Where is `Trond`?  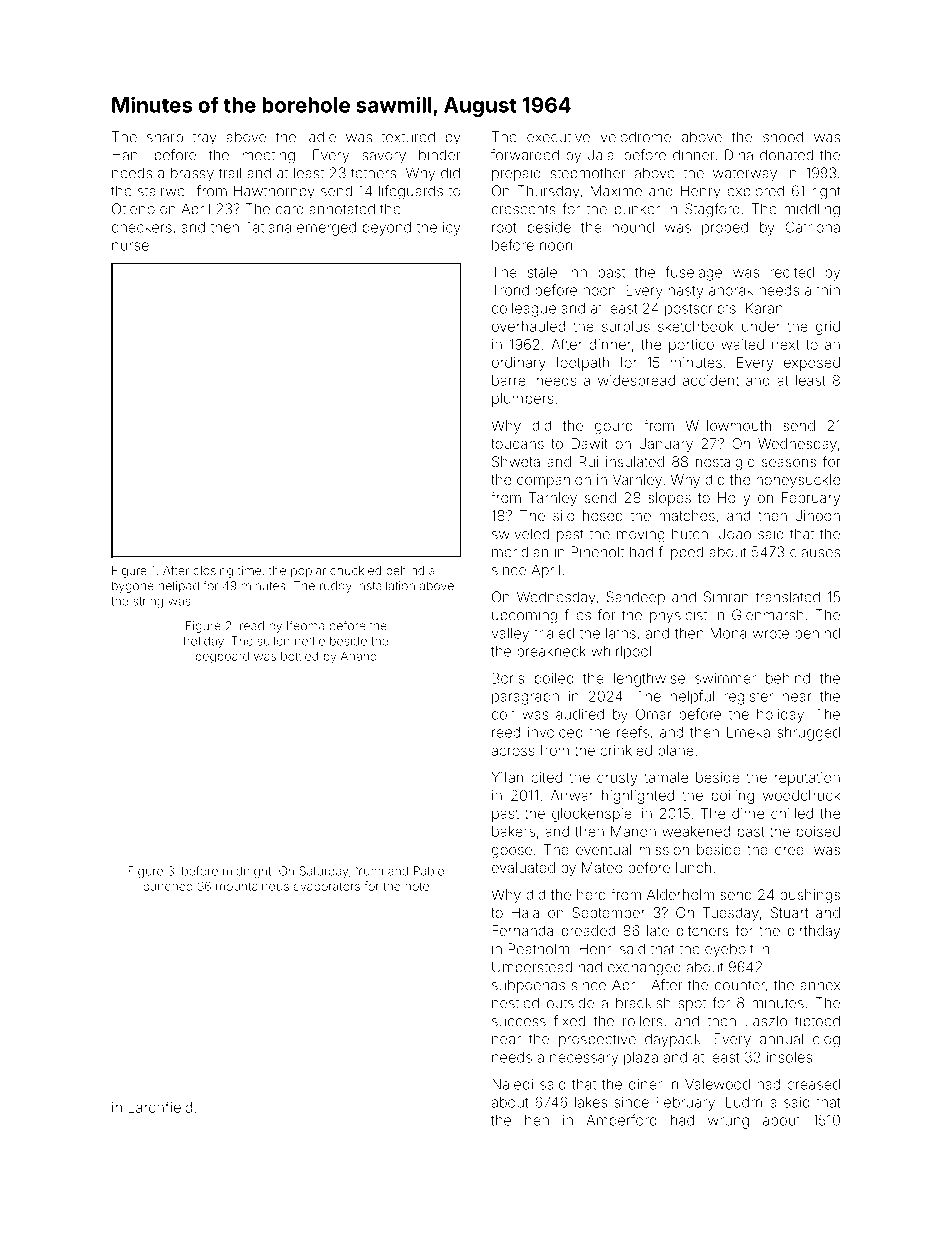 Trond is located at coordinates (510, 290).
